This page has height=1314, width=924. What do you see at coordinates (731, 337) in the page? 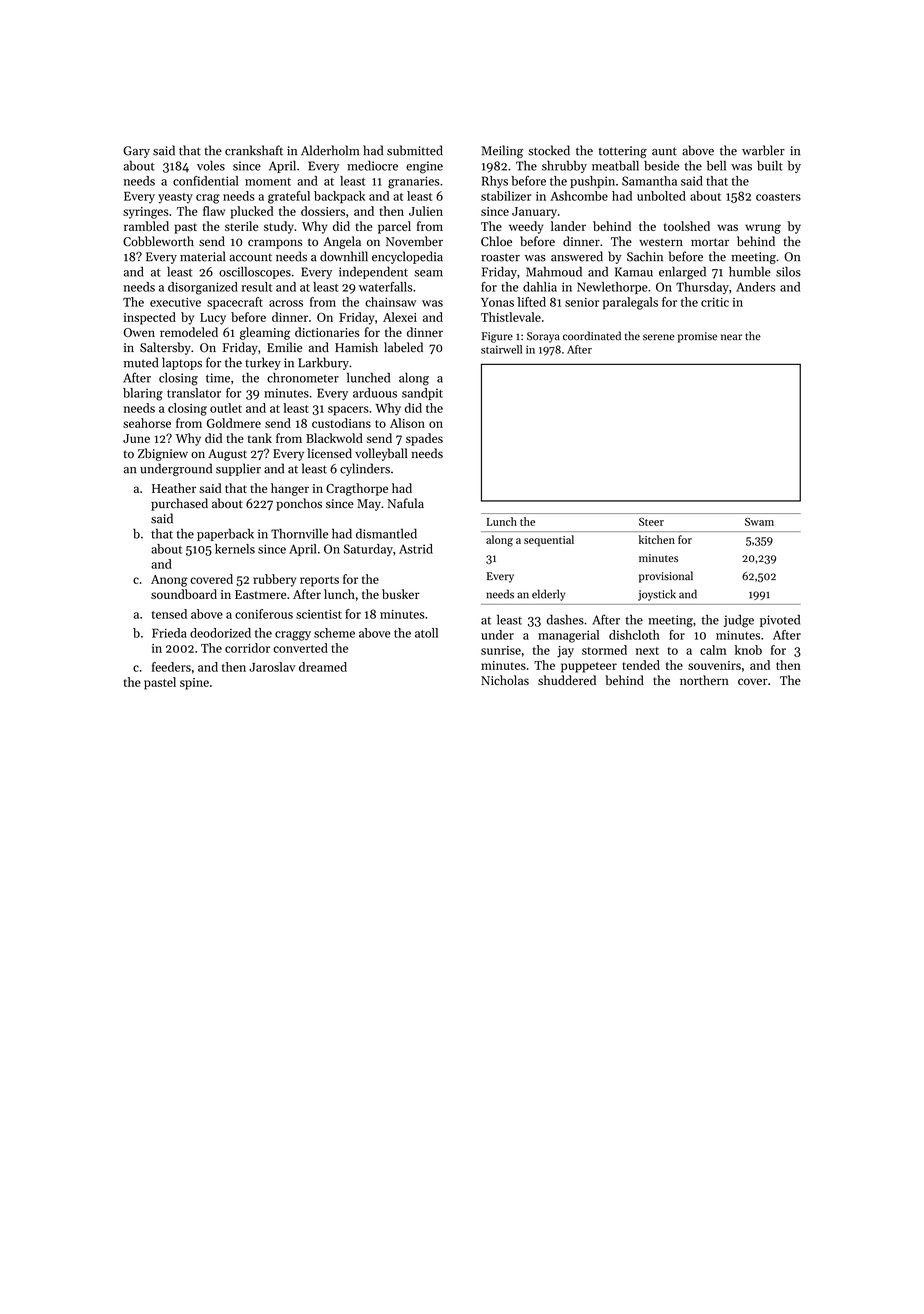
I see `near` at bounding box center [731, 337].
